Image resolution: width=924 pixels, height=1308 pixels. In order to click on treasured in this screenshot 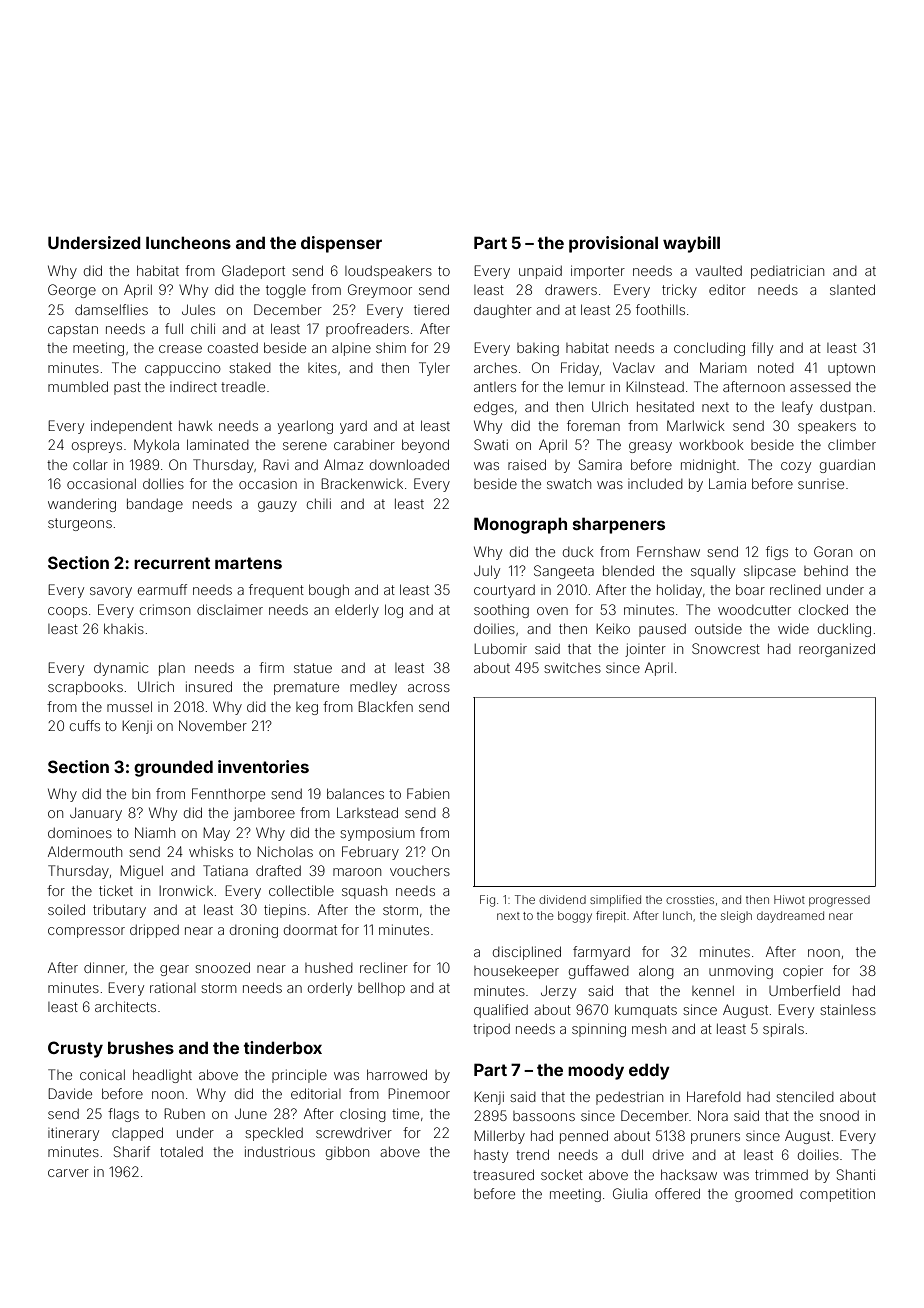, I will do `click(503, 1174)`.
